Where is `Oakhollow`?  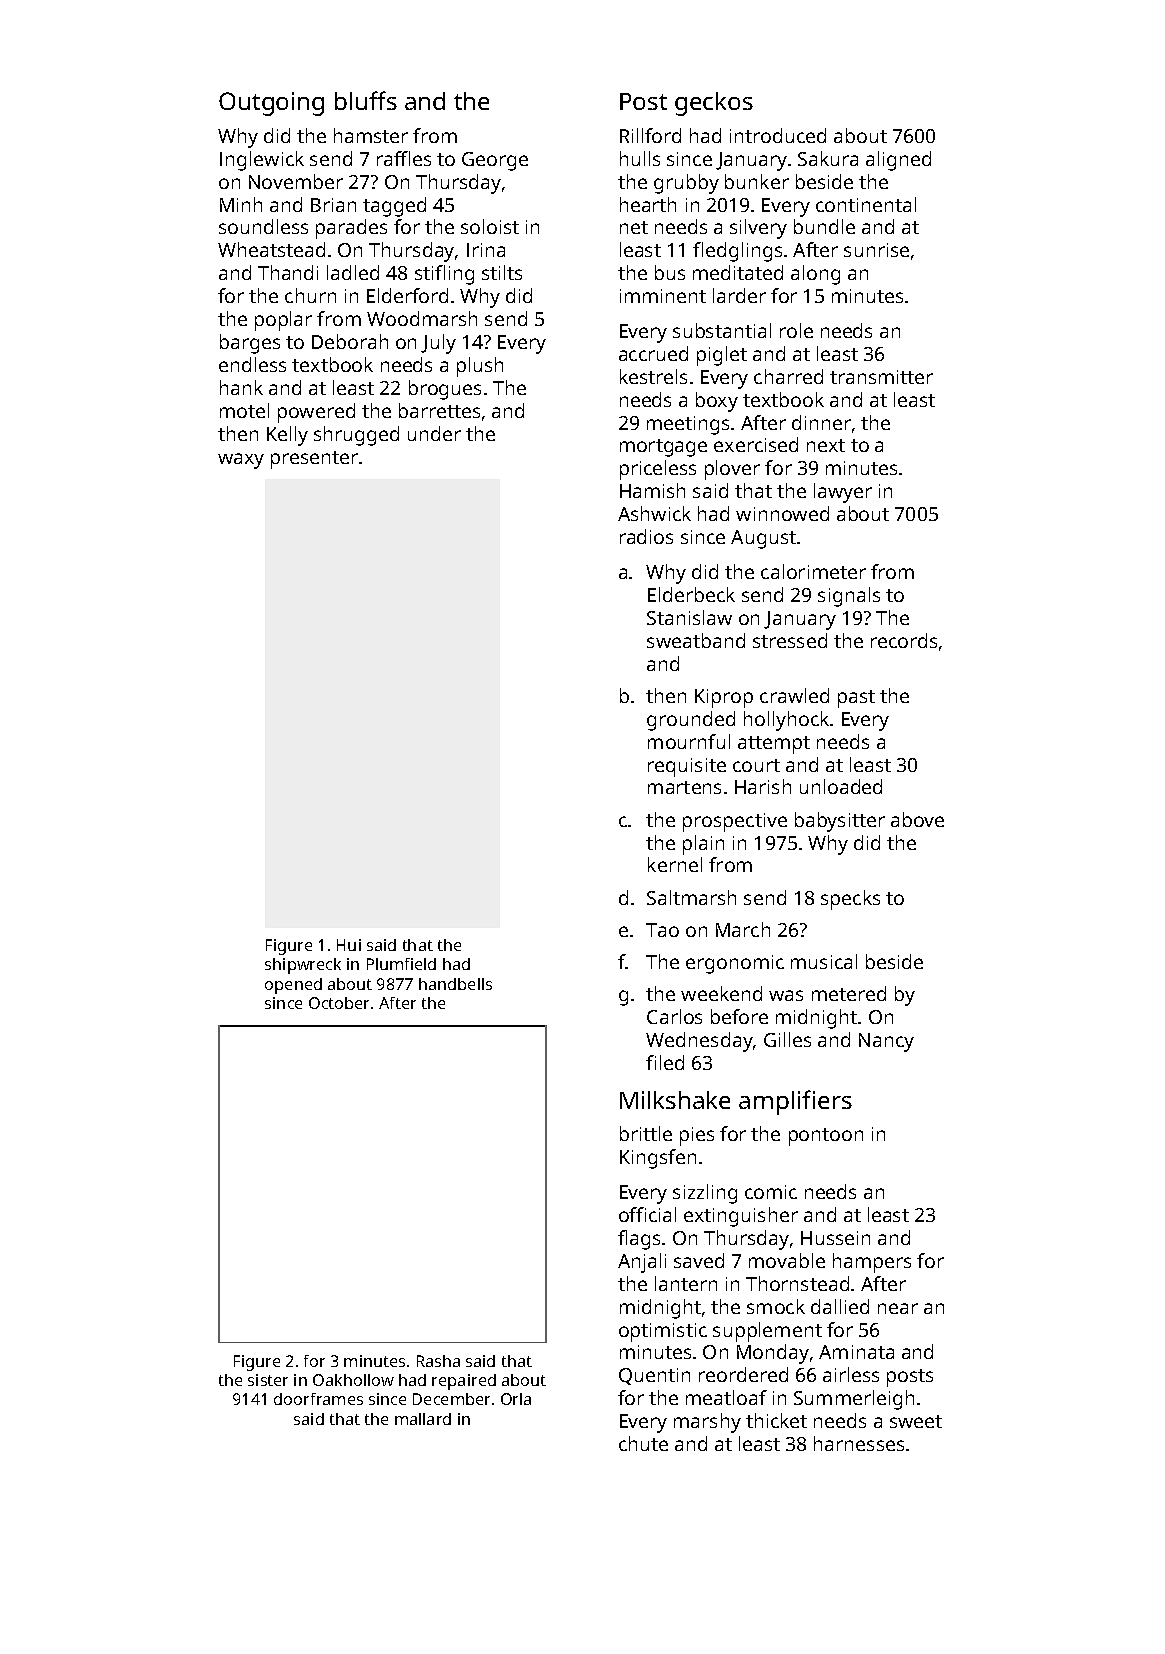
Oakhollow is located at coordinates (353, 1380).
